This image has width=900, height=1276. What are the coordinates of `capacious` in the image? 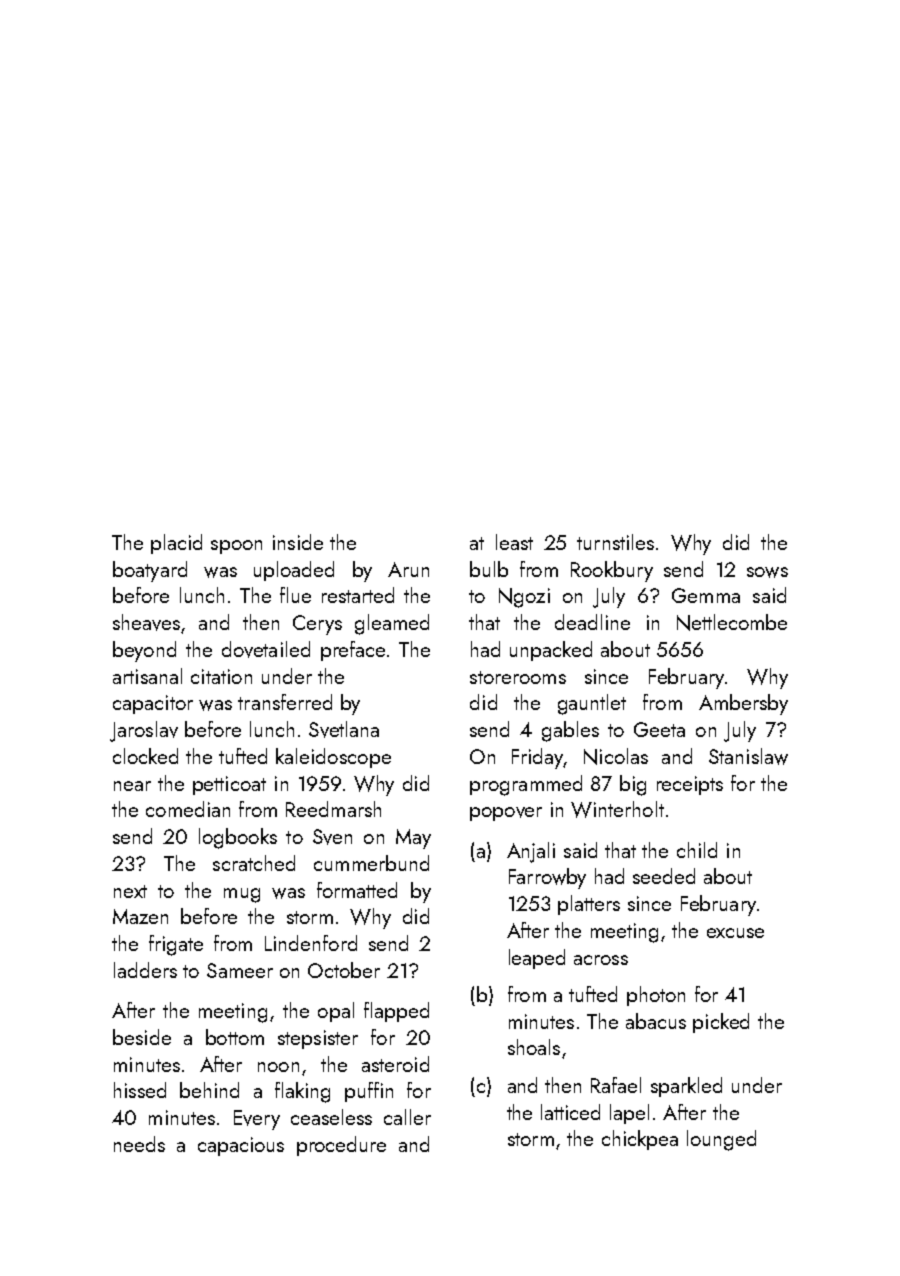 It's located at (241, 1146).
